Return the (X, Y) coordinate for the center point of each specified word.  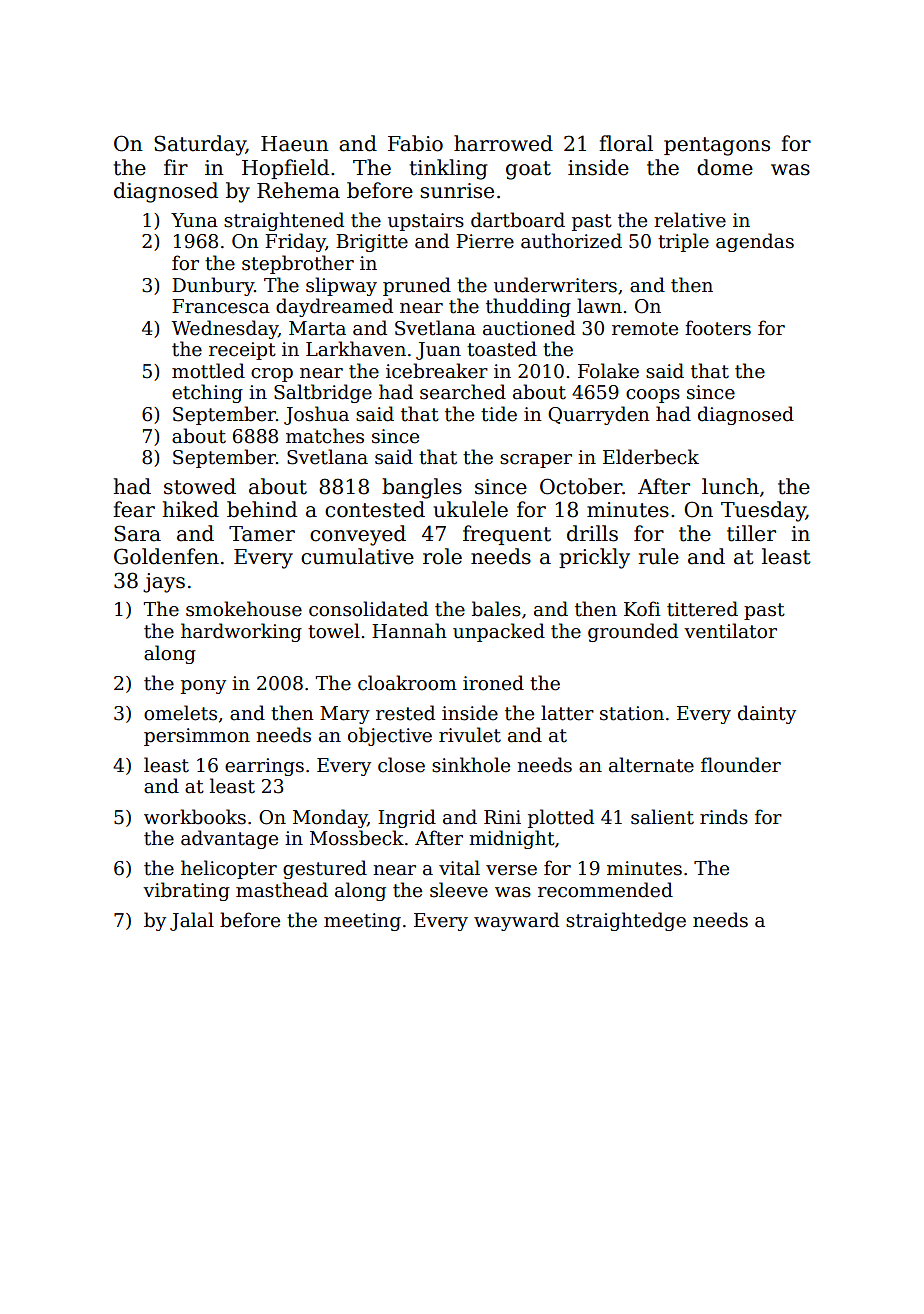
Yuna (194, 220)
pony (203, 687)
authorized (571, 241)
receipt (242, 351)
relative (690, 220)
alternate (651, 765)
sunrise (457, 191)
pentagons (717, 146)
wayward (516, 921)
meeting (362, 922)
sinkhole (471, 765)
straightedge (626, 921)
